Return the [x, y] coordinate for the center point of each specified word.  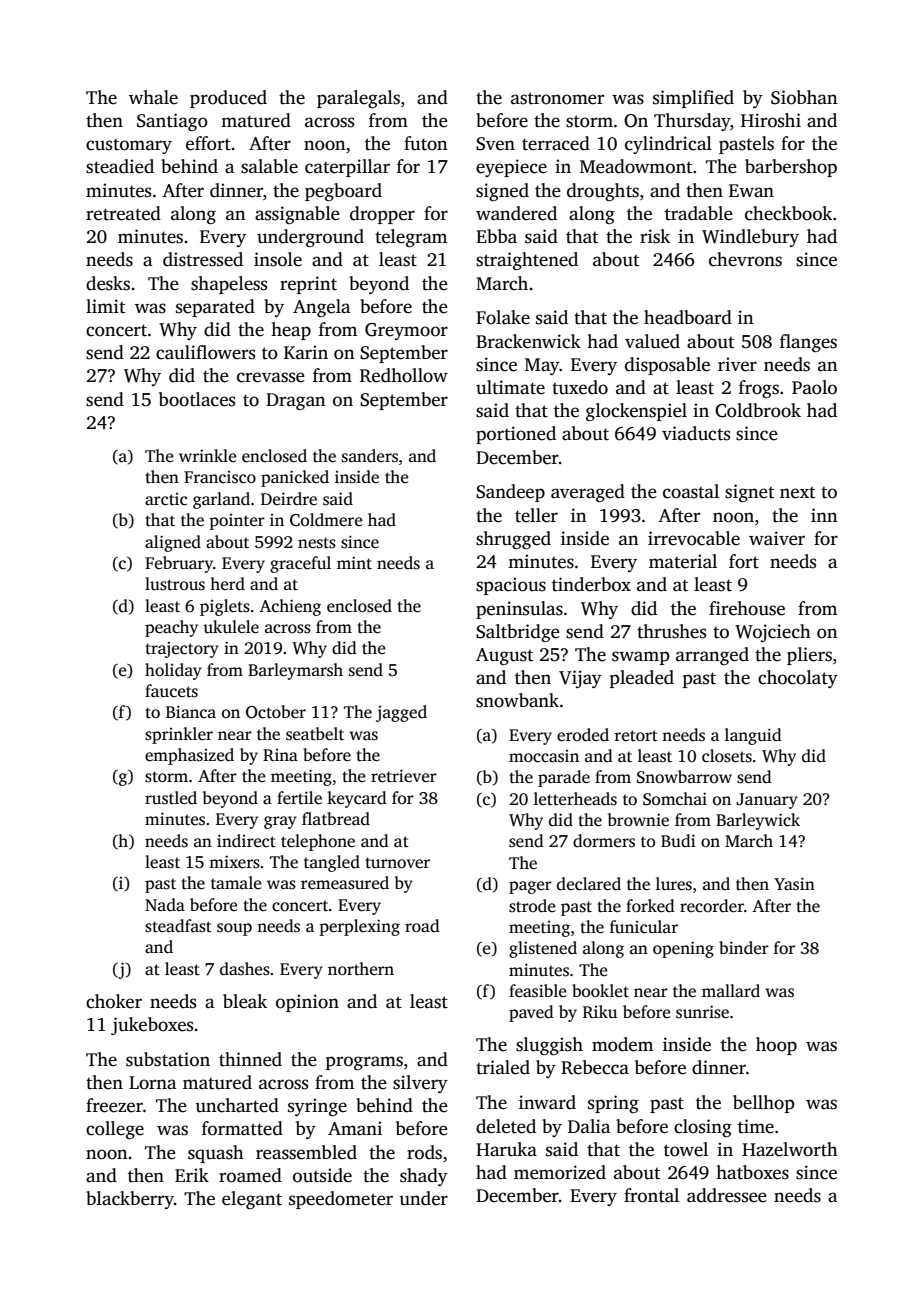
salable [269, 166]
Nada [165, 904]
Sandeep [510, 493]
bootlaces [197, 399]
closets [727, 756]
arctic [166, 499]
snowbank [517, 700]
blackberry [130, 1200]
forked [650, 906]
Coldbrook [758, 410]
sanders [370, 456]
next [797, 493]
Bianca [191, 711]
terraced [556, 143]
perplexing [360, 927]
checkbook [788, 213]
